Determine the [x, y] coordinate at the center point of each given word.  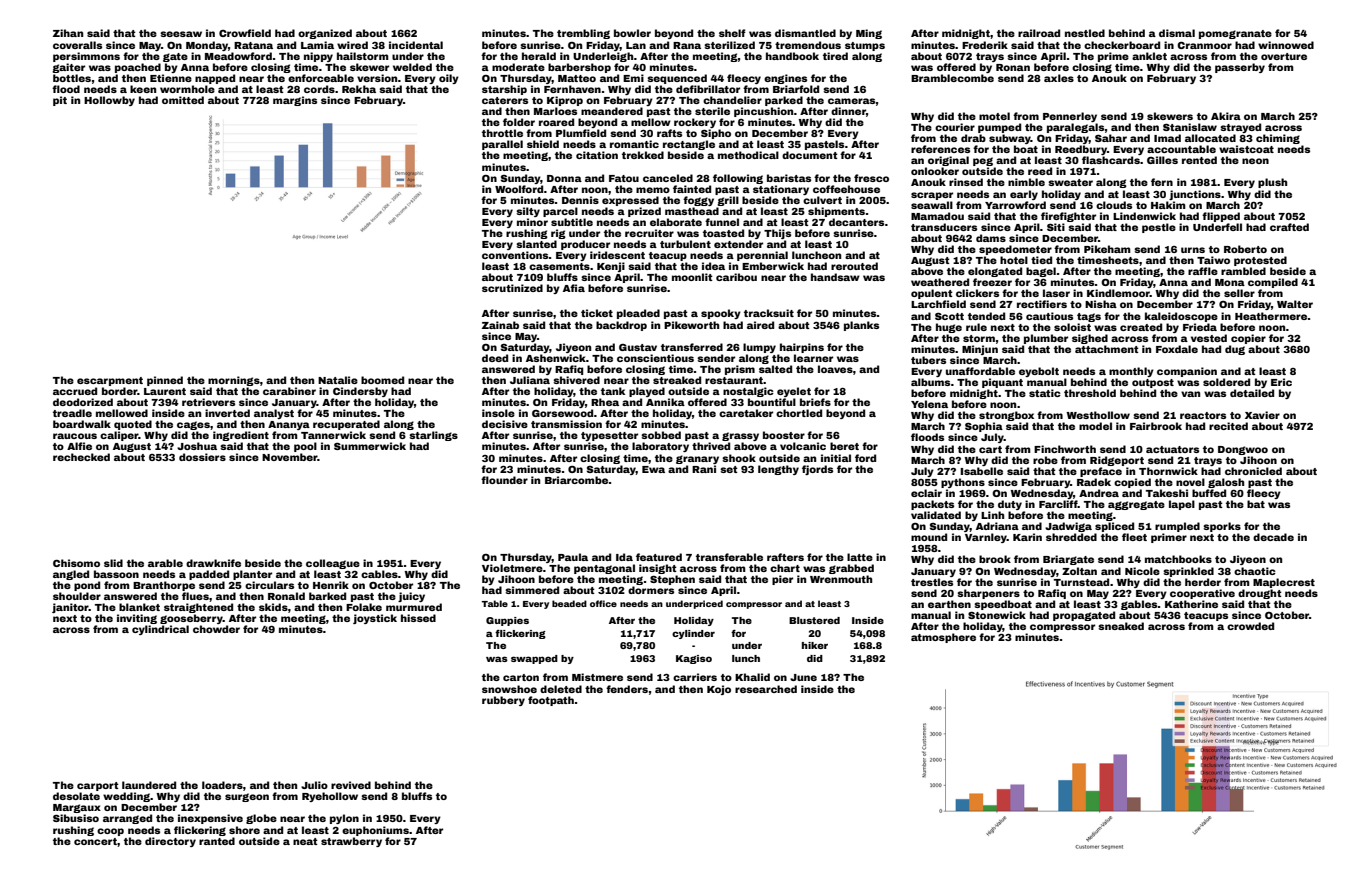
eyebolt [1039, 372]
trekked [643, 155]
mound [929, 537]
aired [760, 325]
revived [351, 785]
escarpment [110, 381]
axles [1059, 78]
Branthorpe [164, 586]
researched [766, 689]
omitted [183, 100]
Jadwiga [1068, 527]
